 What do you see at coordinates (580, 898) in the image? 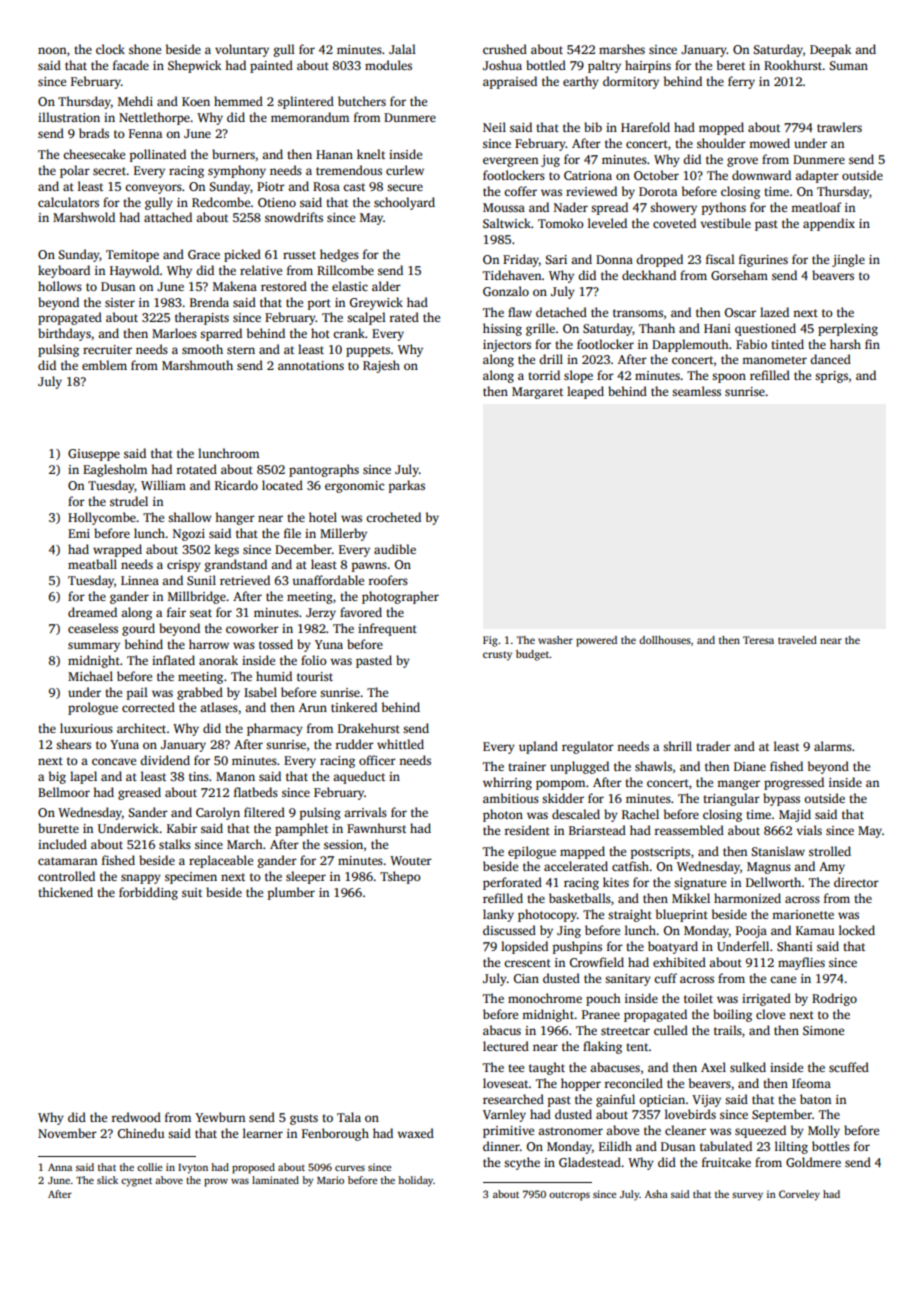
I see `basketballs` at bounding box center [580, 898].
